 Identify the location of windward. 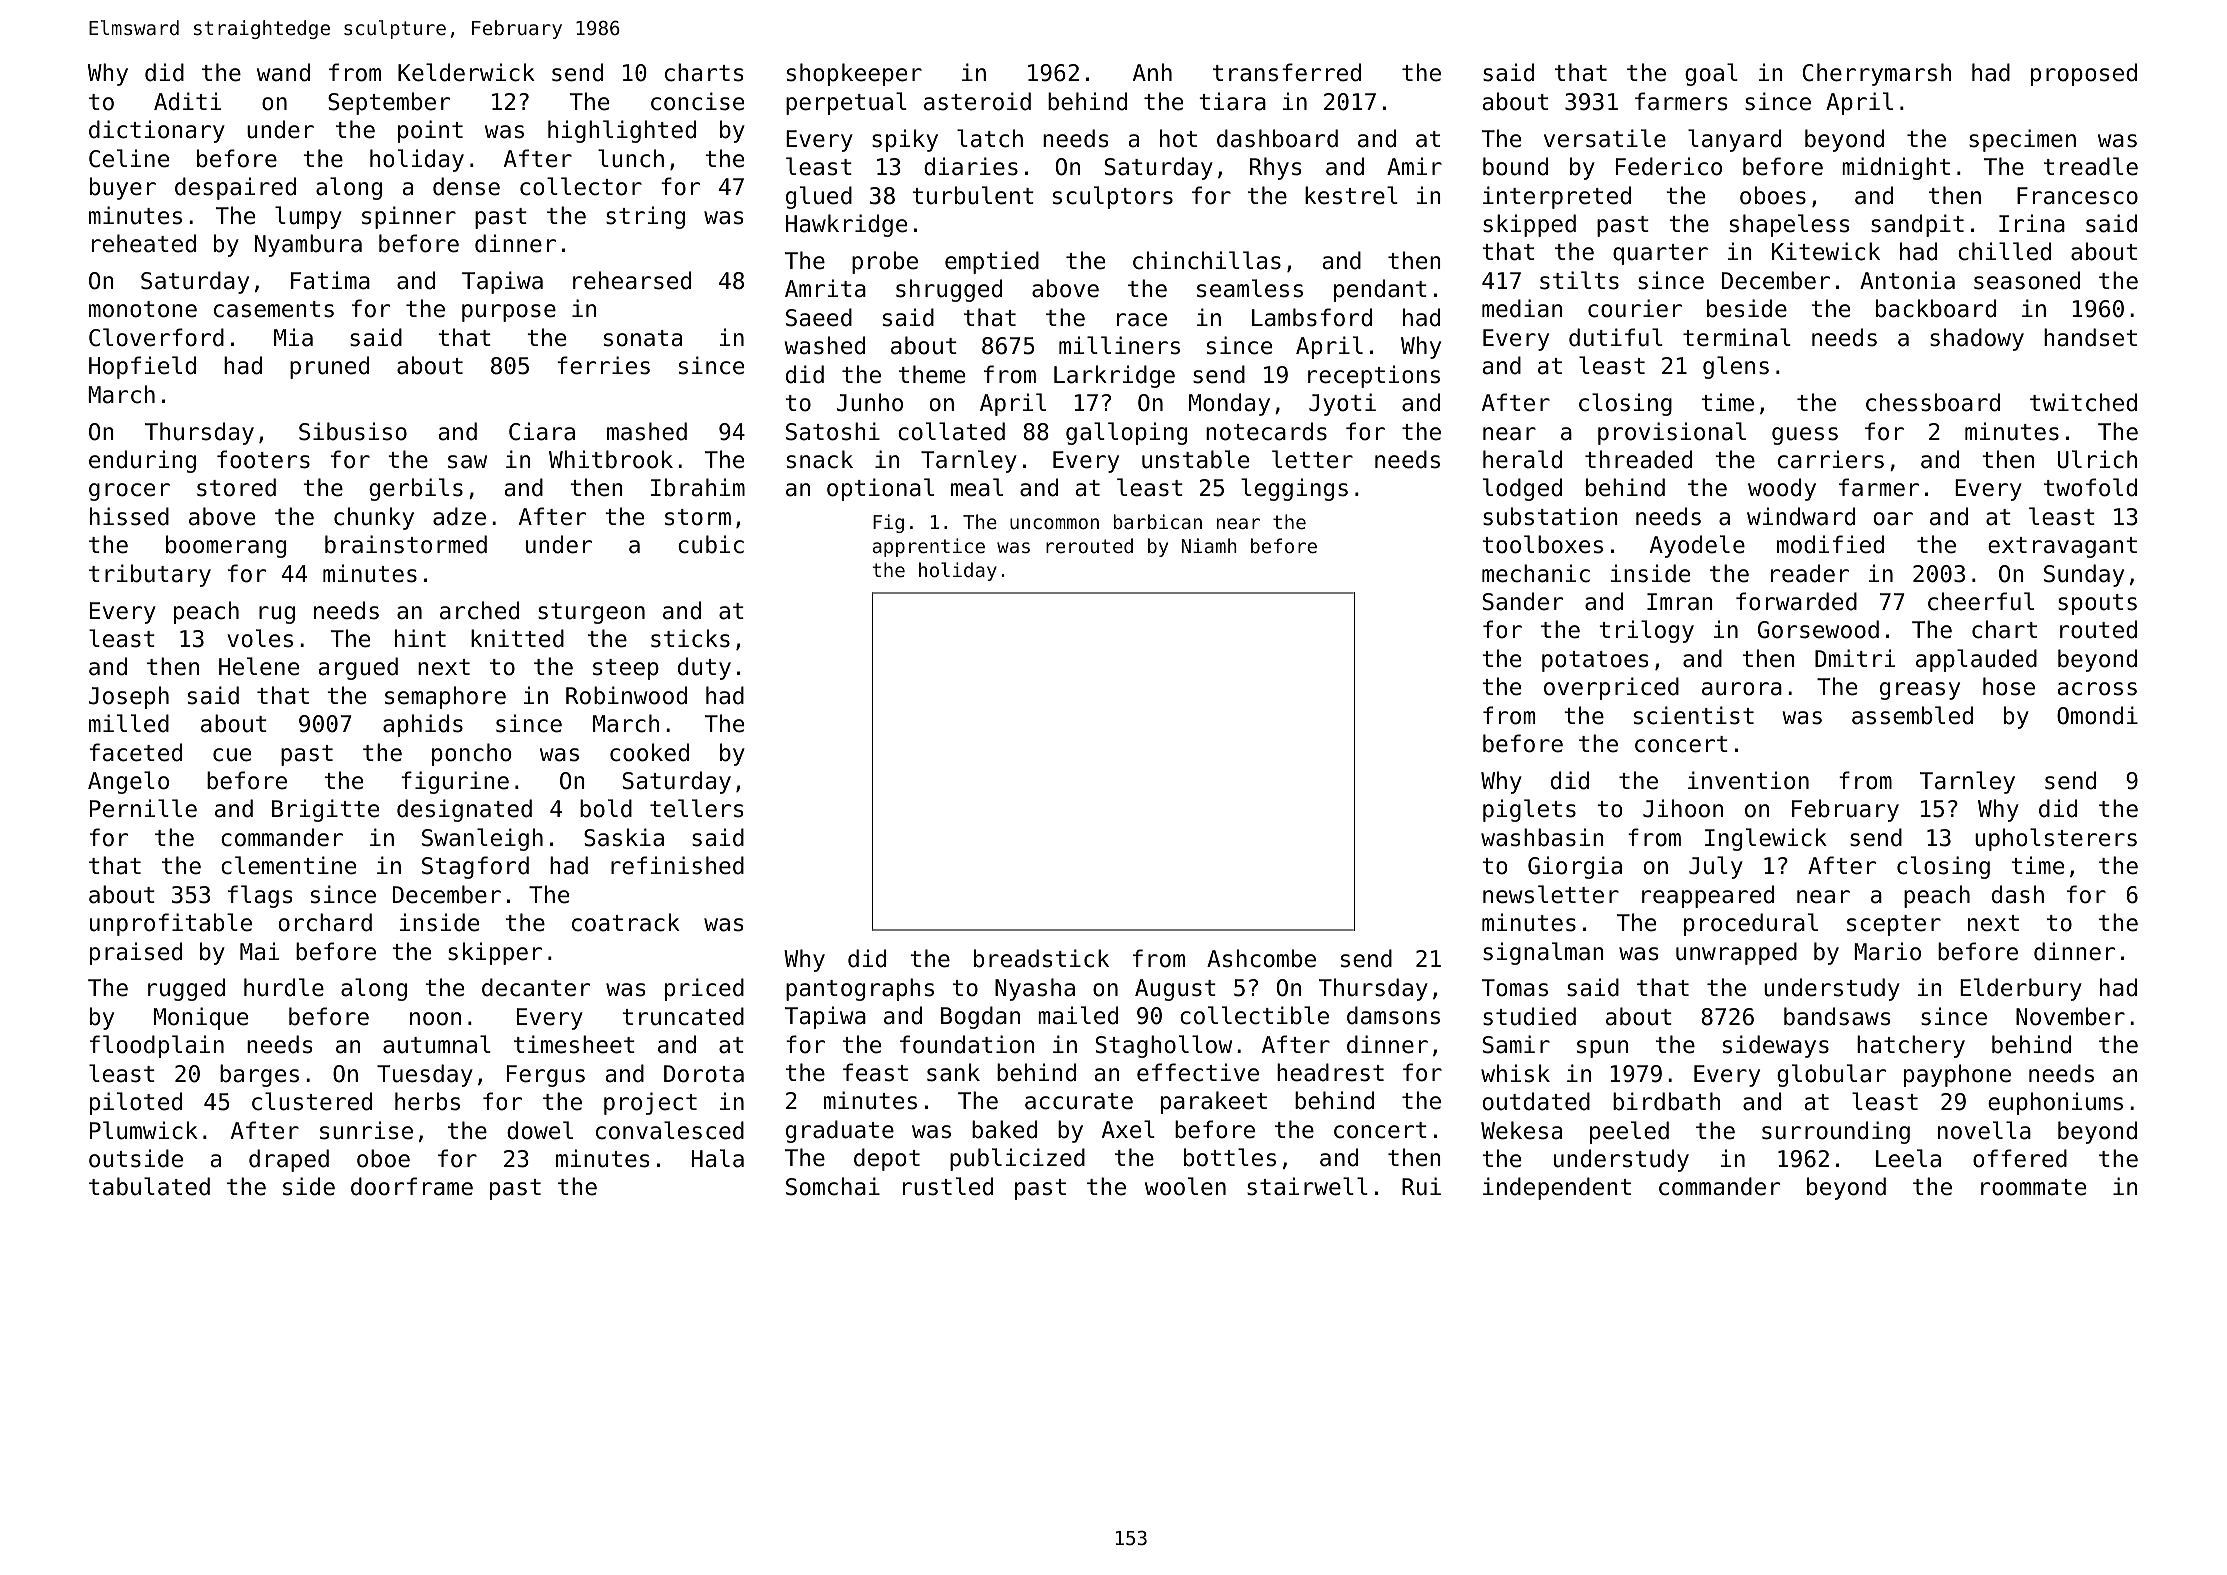
(1801, 516).
